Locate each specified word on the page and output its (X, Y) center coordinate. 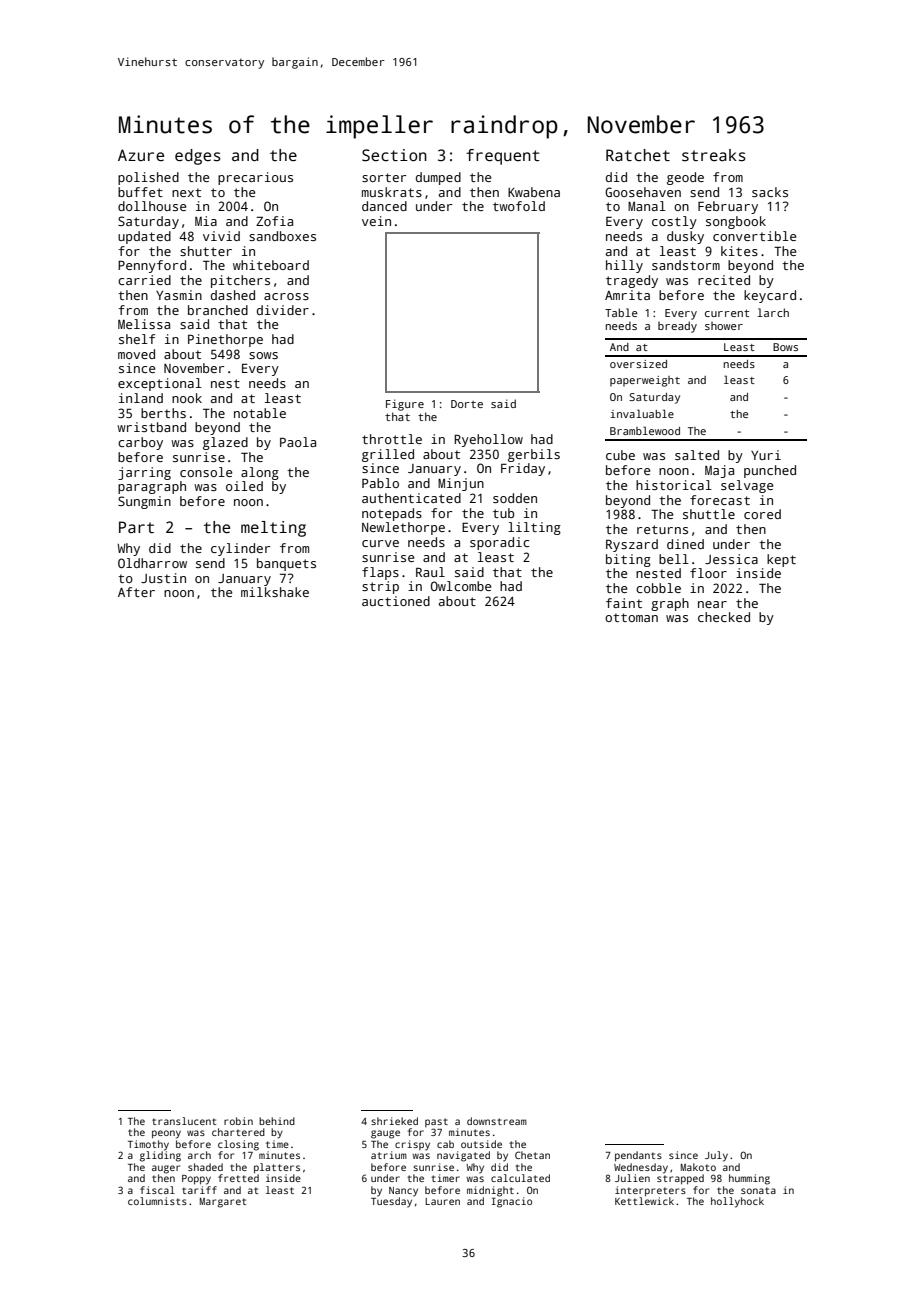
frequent (503, 157)
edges (198, 157)
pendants (638, 1156)
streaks (714, 155)
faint (624, 603)
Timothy (148, 1145)
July (716, 1156)
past (436, 1122)
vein (376, 221)
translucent (184, 1121)
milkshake (275, 592)
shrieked (394, 1121)
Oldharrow (152, 563)
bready (677, 327)
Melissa (144, 324)
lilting (534, 528)
